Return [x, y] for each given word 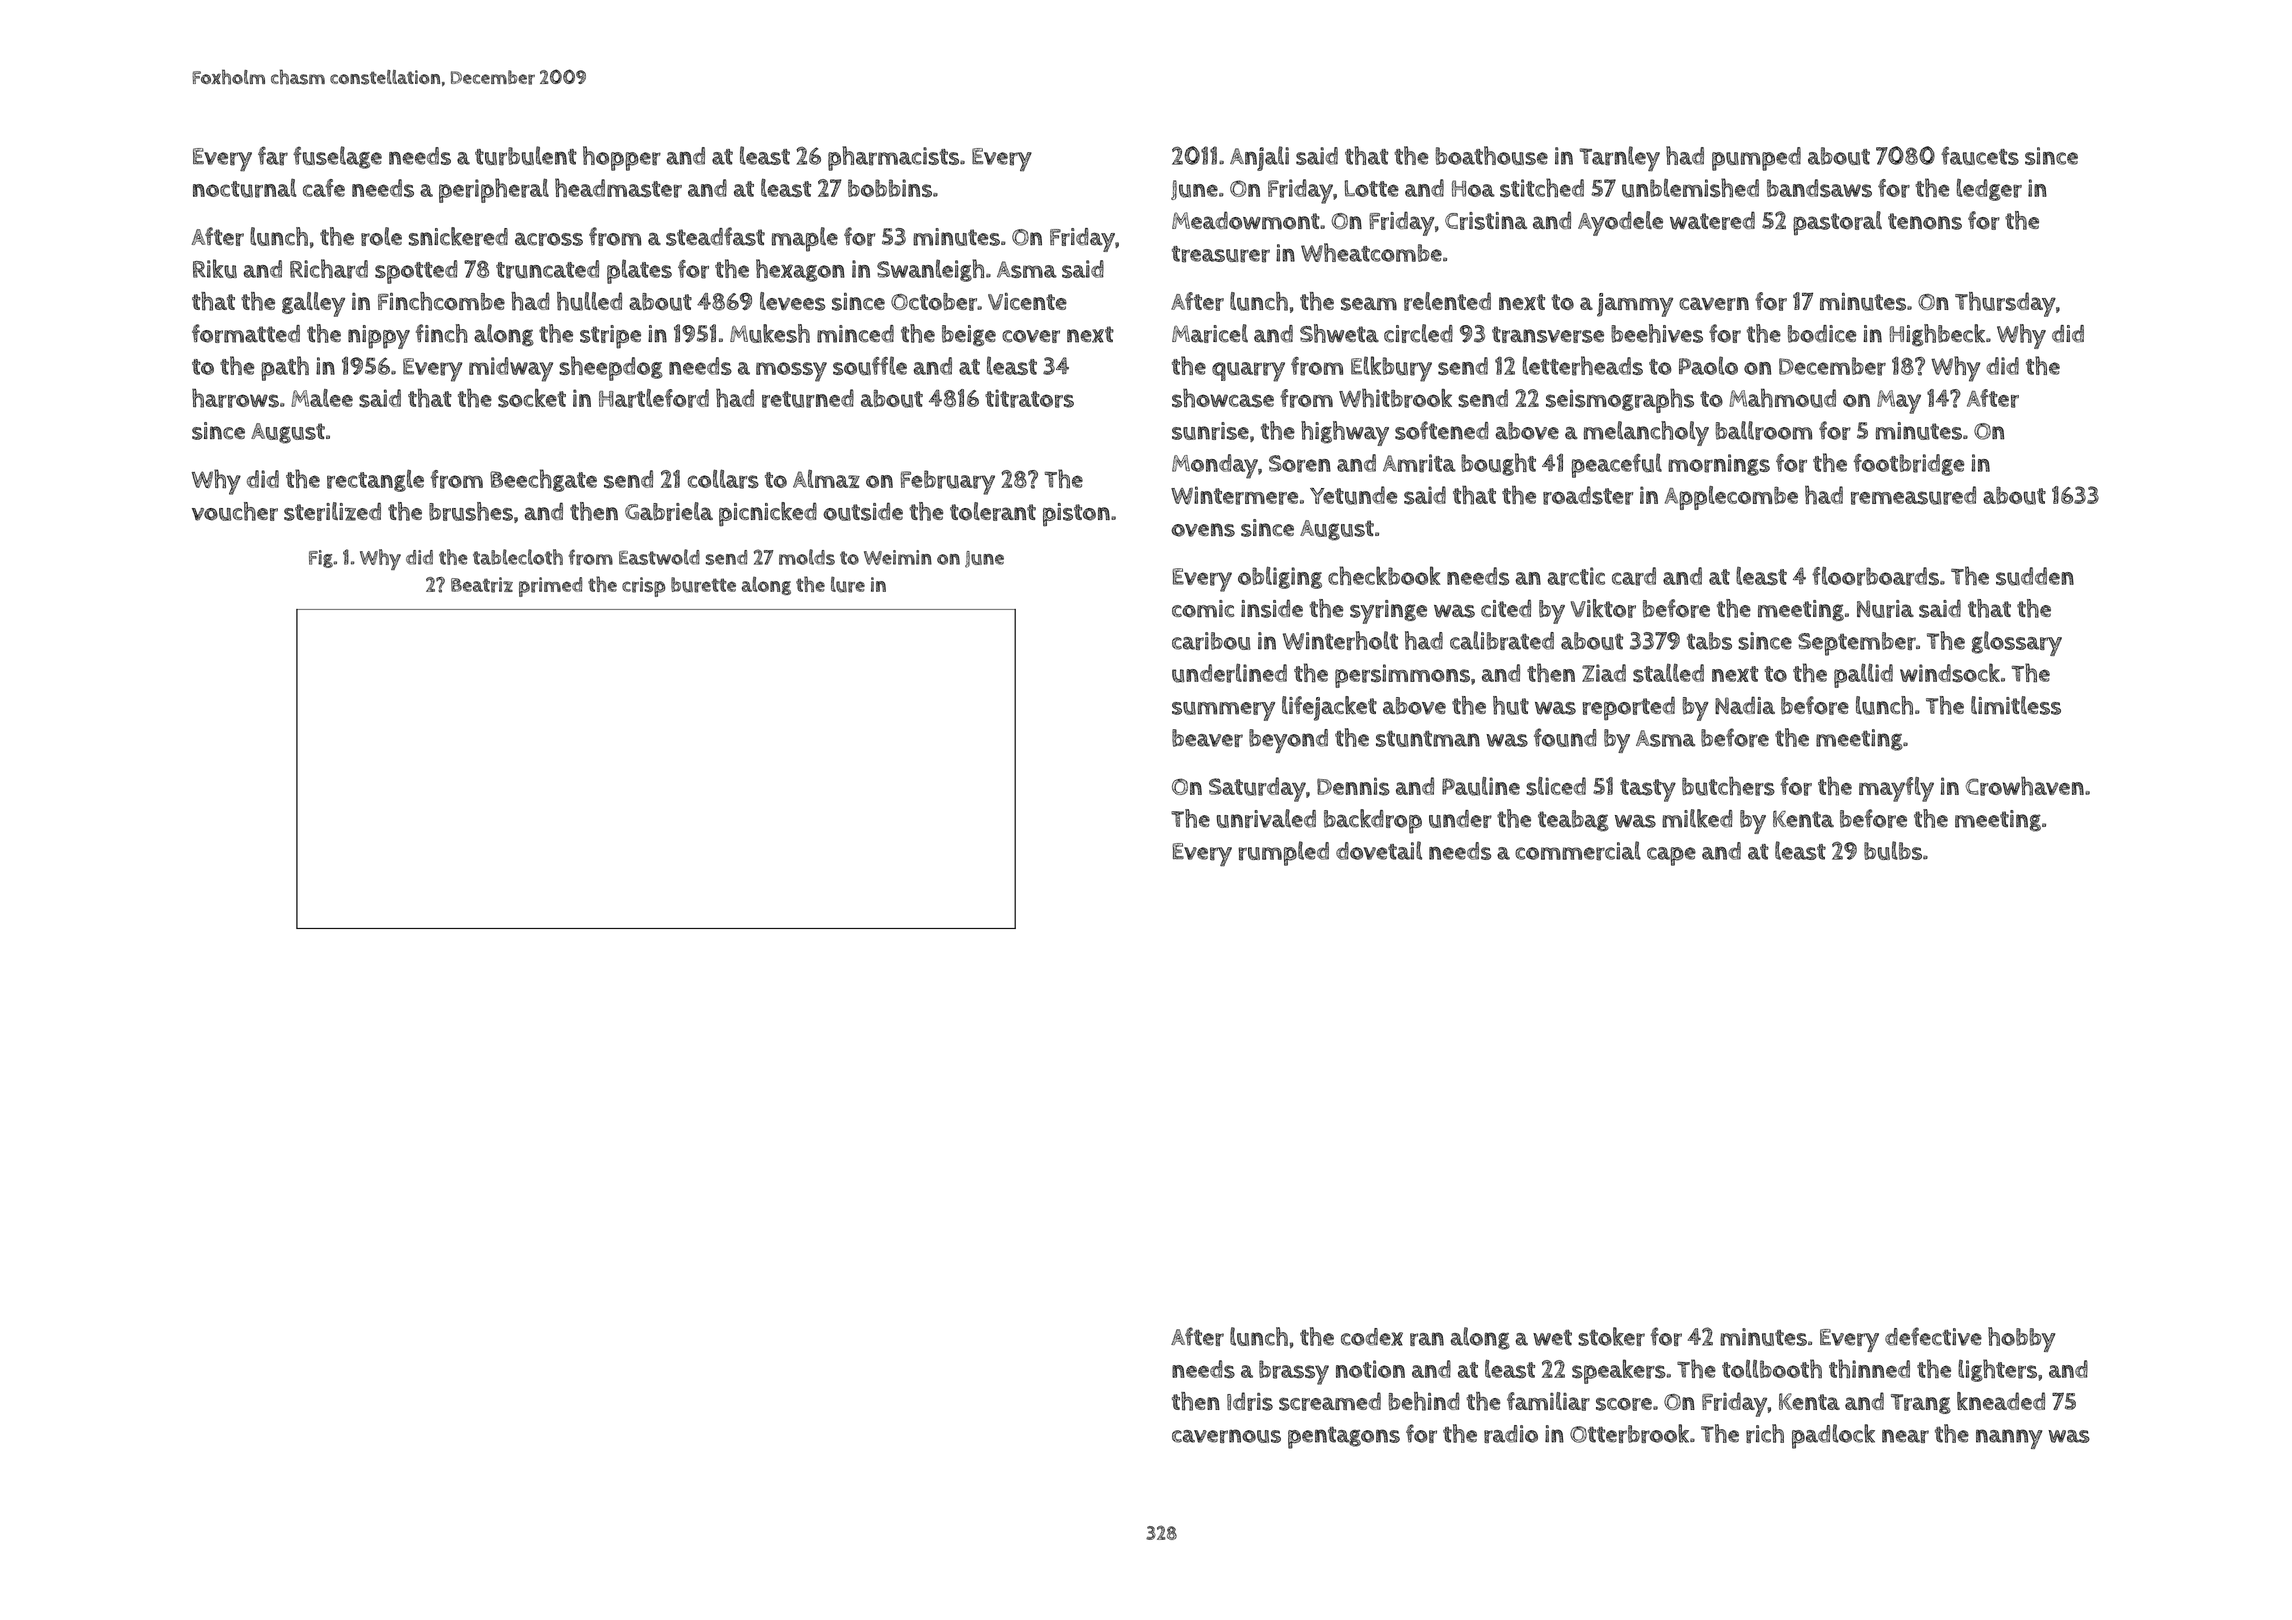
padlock [1833, 1436]
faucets [1980, 155]
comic [1203, 609]
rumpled [1283, 853]
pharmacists [893, 158]
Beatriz [482, 585]
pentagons [1344, 1437]
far [273, 156]
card [1634, 576]
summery [1223, 711]
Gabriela [669, 511]
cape [1671, 856]
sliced [1556, 786]
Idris [1250, 1401]
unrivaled [1266, 818]
